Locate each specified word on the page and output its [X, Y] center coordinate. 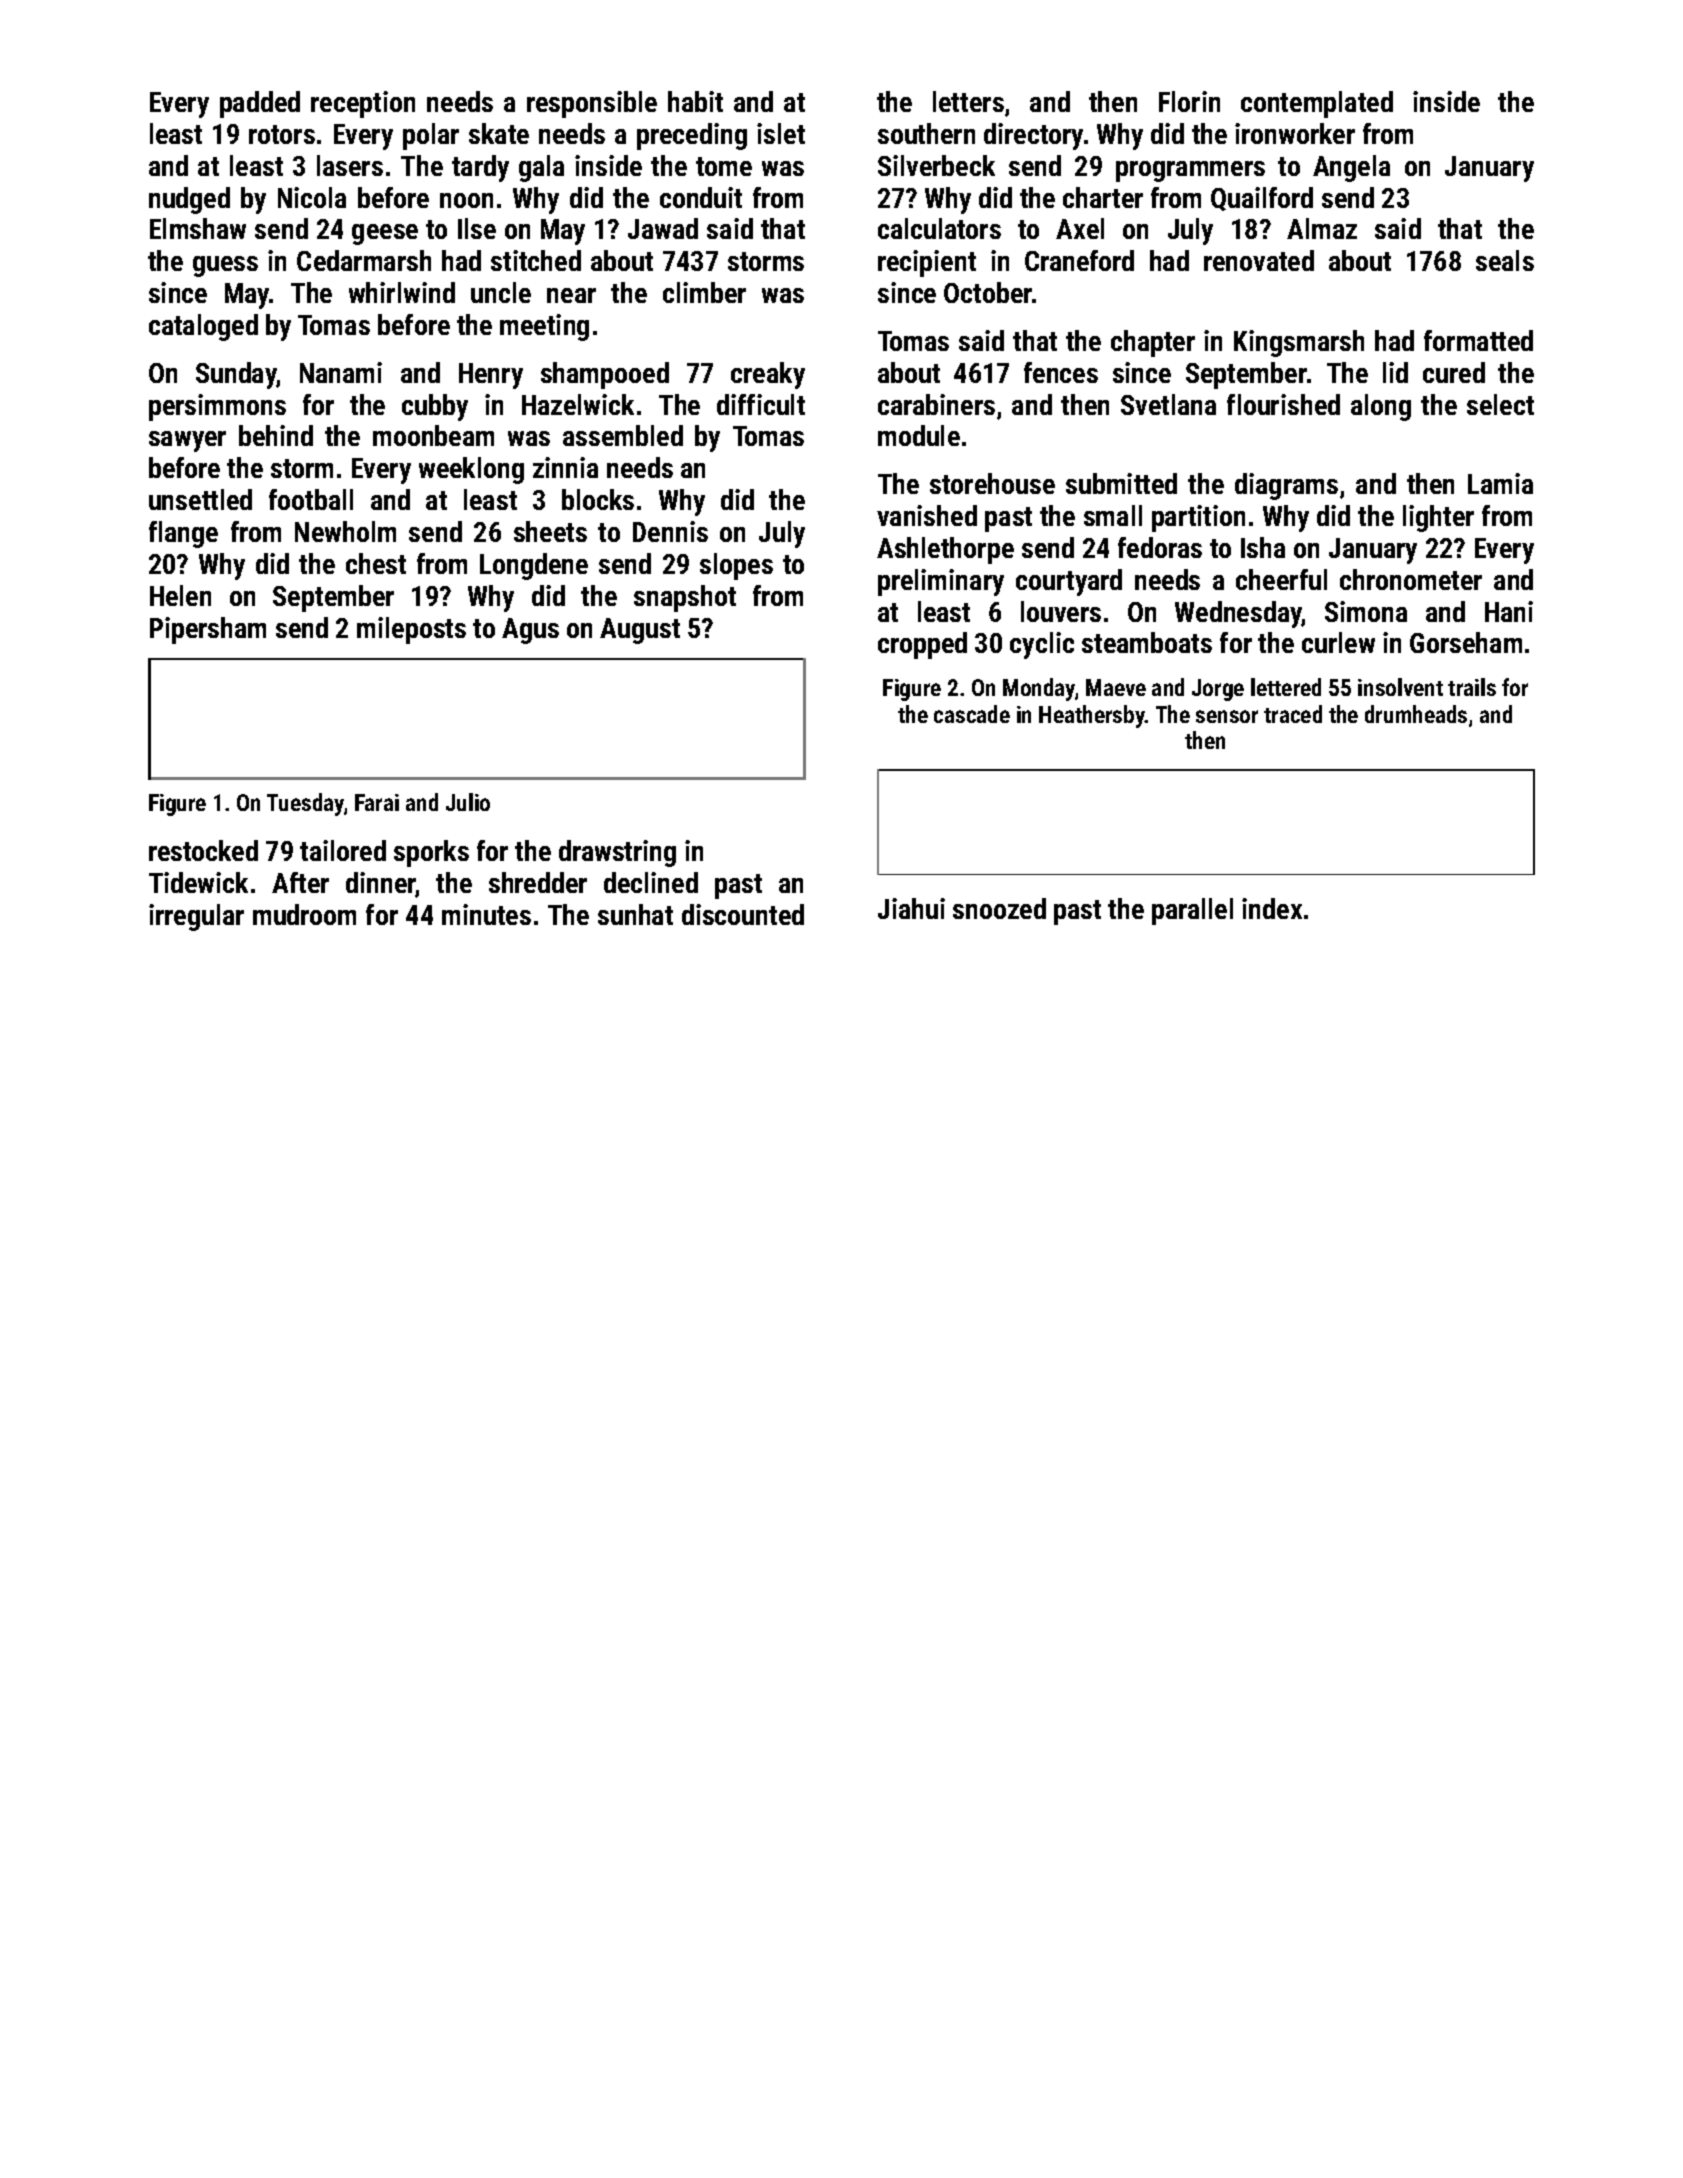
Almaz [1322, 228]
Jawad [663, 228]
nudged [189, 200]
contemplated [1317, 104]
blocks [598, 499]
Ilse [477, 228]
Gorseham [1466, 642]
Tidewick [198, 882]
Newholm [345, 531]
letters [968, 101]
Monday [1039, 689]
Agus [530, 631]
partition [1198, 518]
